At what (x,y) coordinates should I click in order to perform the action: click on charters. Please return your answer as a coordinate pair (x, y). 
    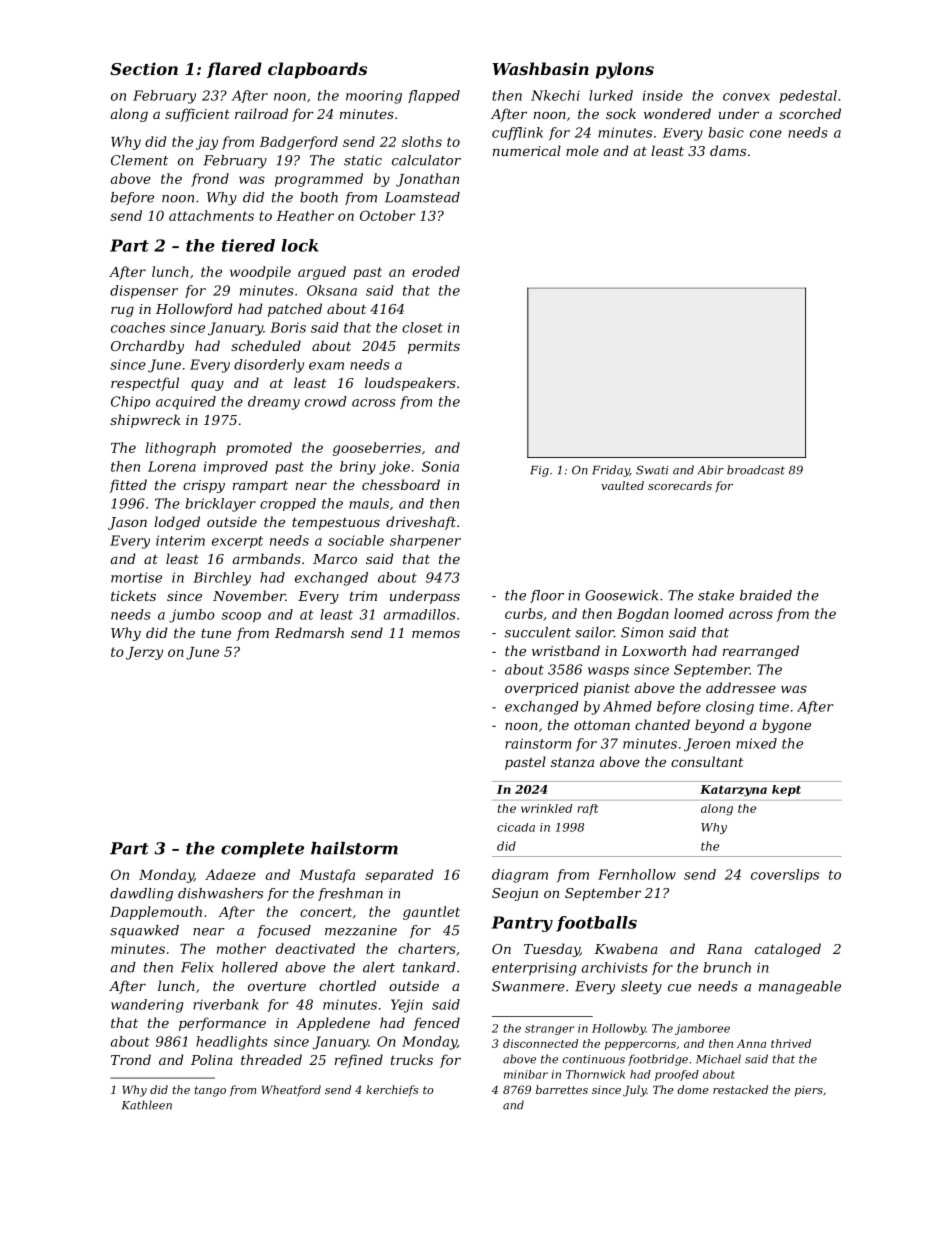
    Looking at the image, I should click on (427, 948).
